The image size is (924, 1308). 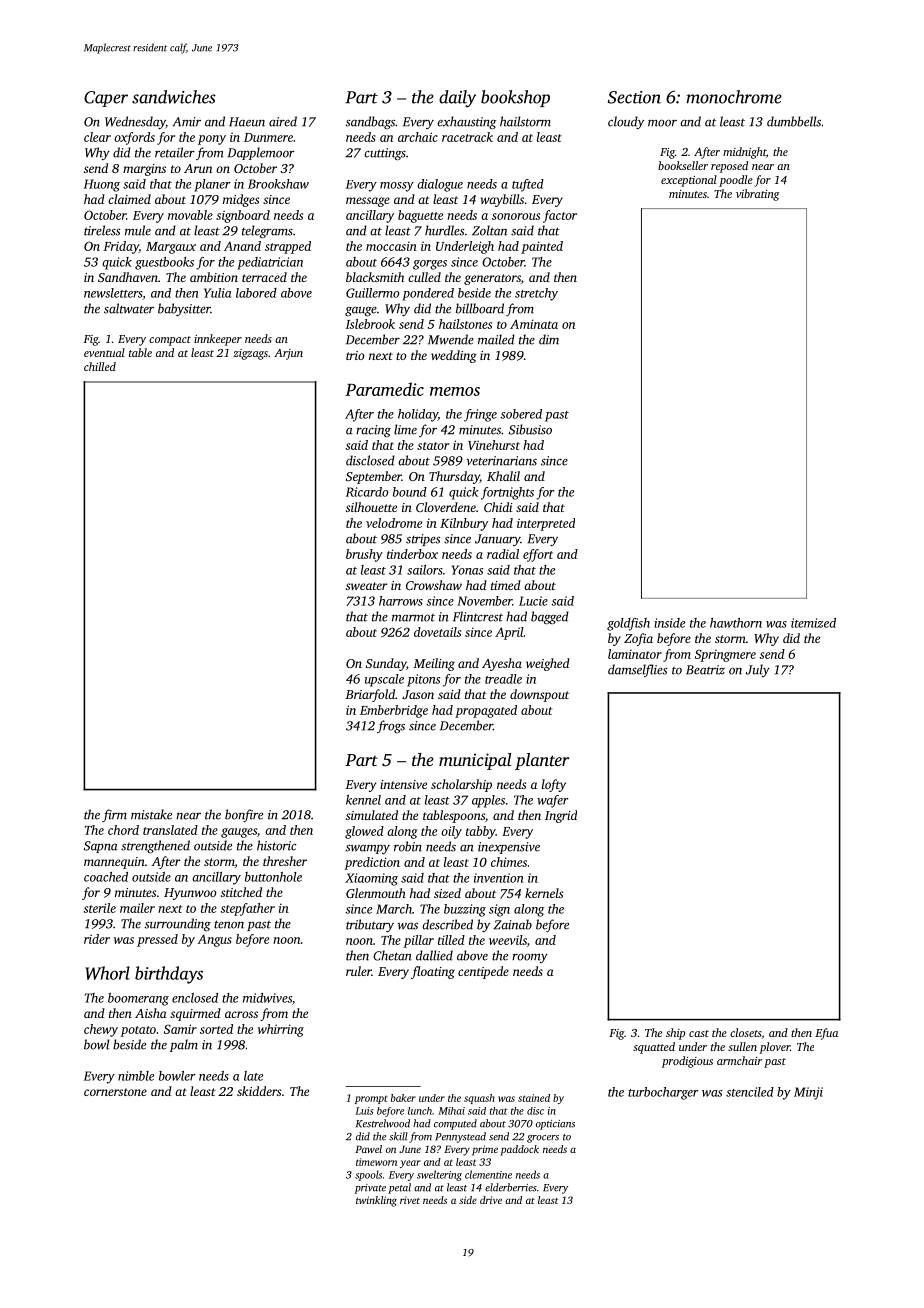 I want to click on kernels, so click(x=544, y=893).
